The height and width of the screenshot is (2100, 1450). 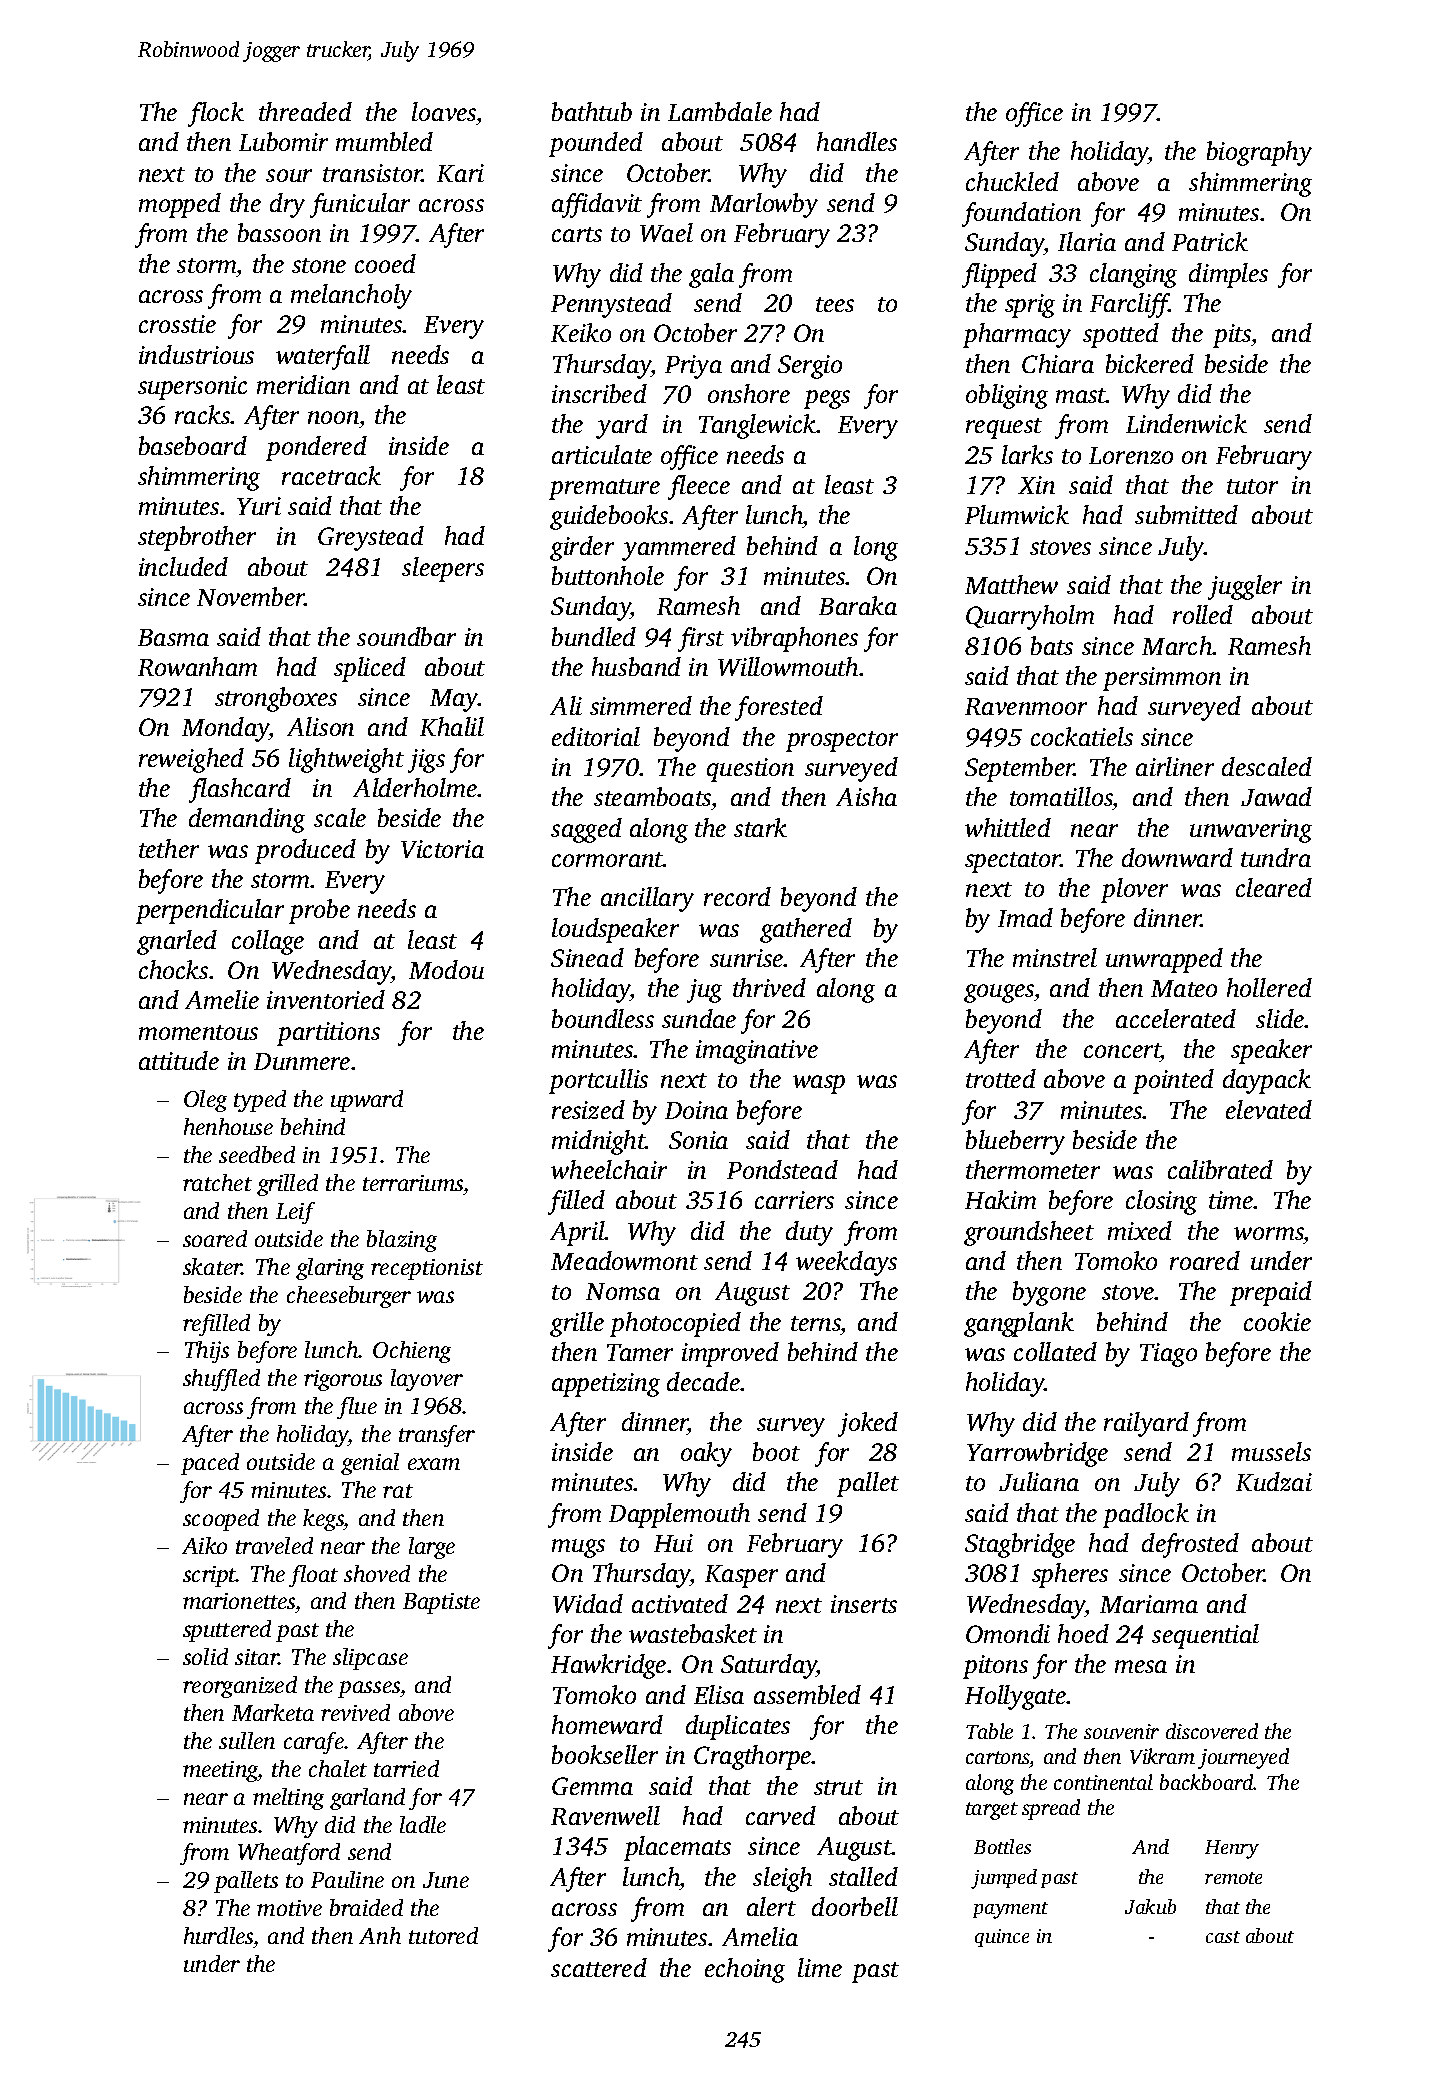 What do you see at coordinates (367, 1101) in the screenshot?
I see `upward` at bounding box center [367, 1101].
